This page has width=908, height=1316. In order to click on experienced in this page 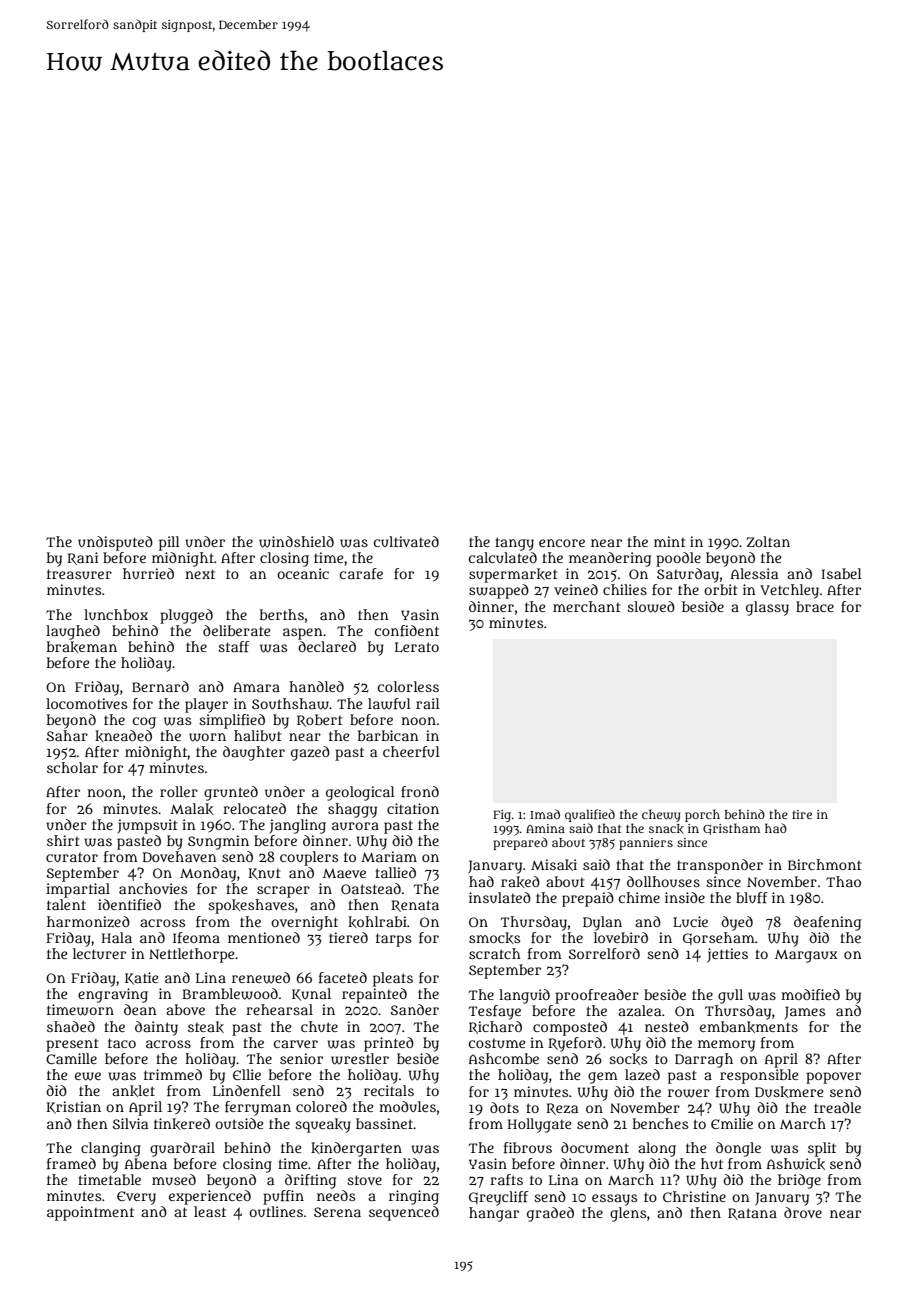, I will do `click(210, 1197)`.
